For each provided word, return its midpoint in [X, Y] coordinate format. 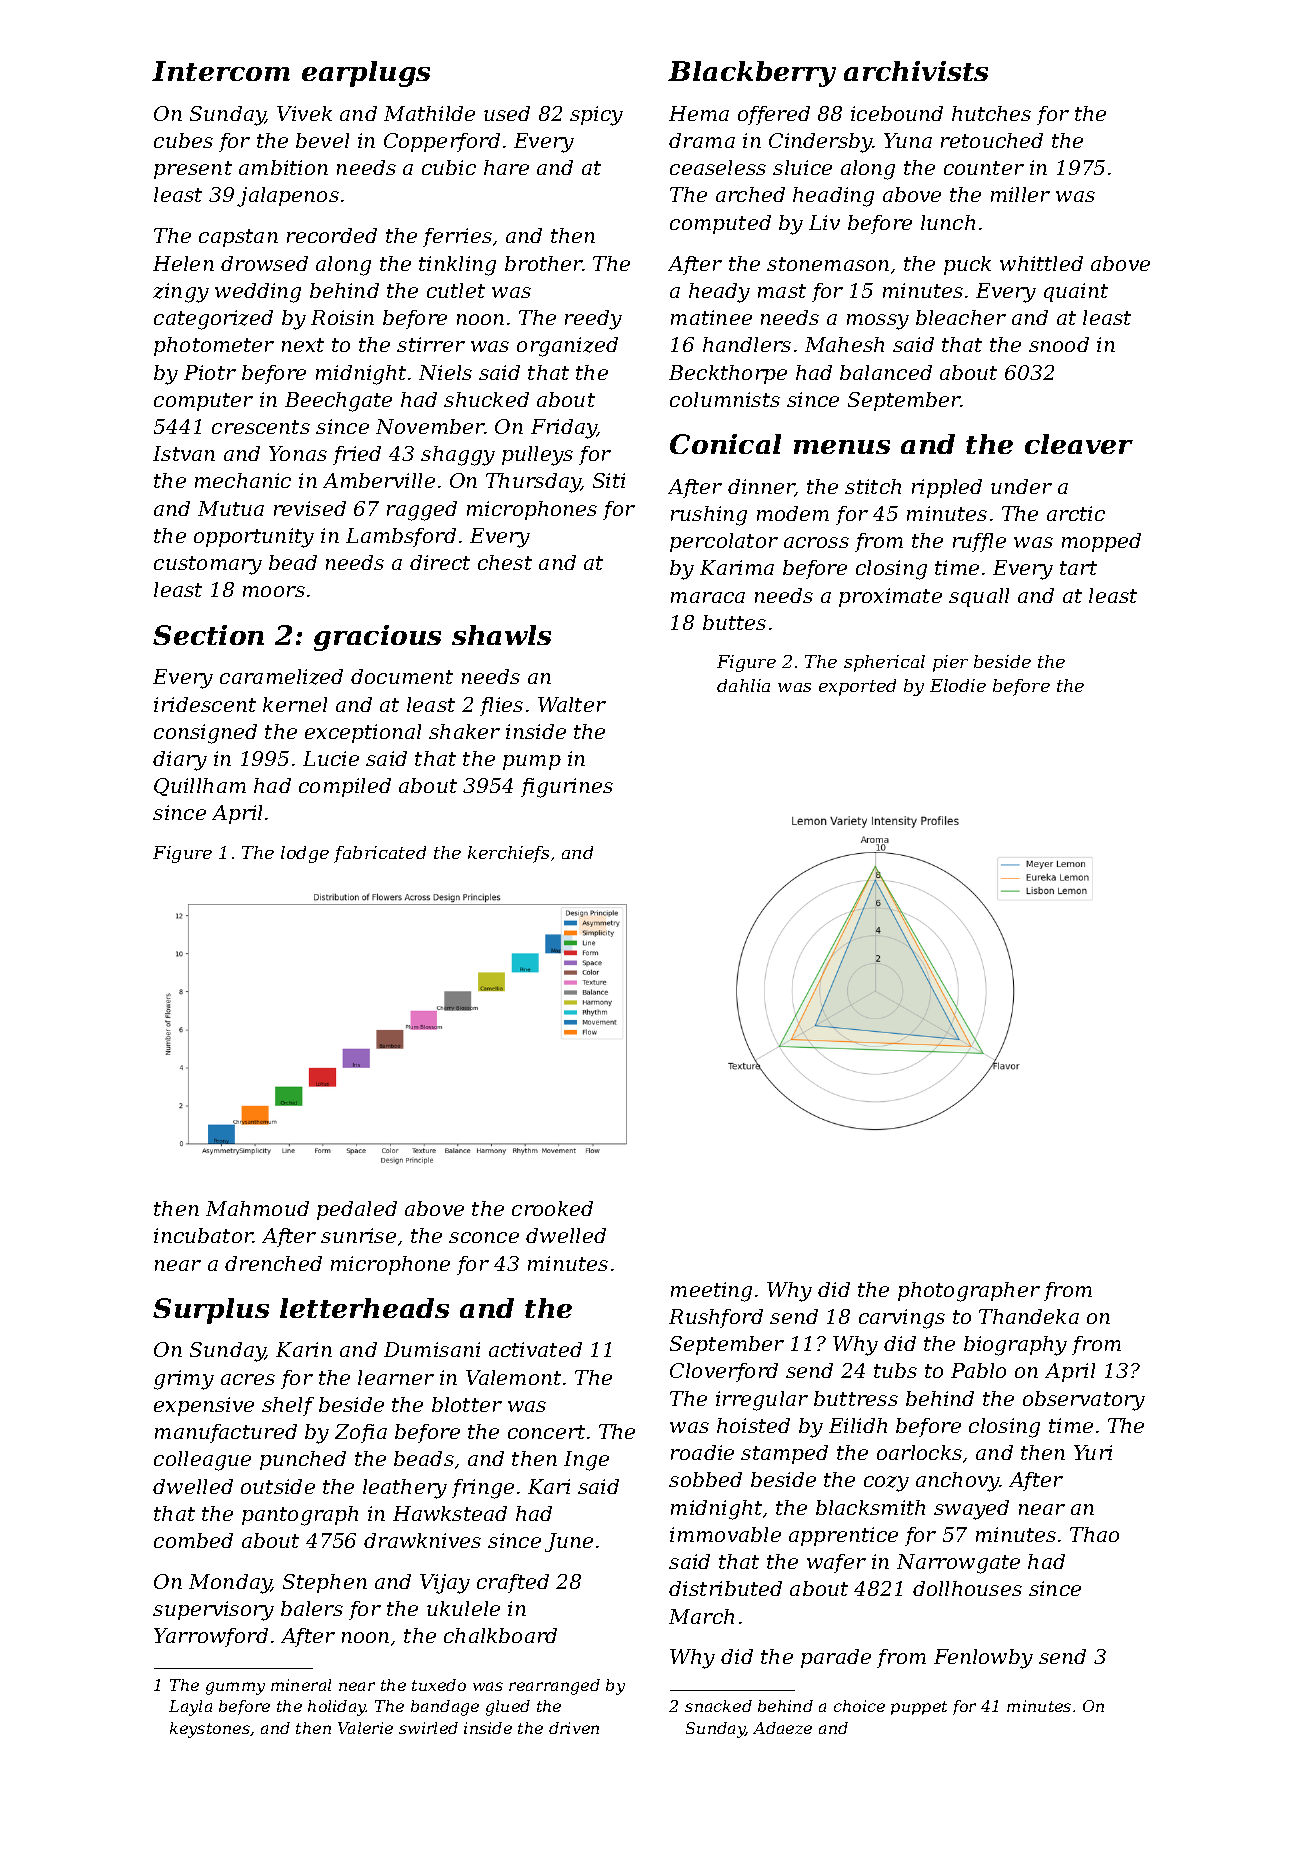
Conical [725, 444]
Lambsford [401, 537]
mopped [1101, 542]
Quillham [200, 787]
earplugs [366, 74]
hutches [991, 113]
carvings [902, 1319]
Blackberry [752, 74]
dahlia [743, 685]
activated [535, 1349]
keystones [210, 1730]
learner [396, 1377]
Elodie [958, 685]
